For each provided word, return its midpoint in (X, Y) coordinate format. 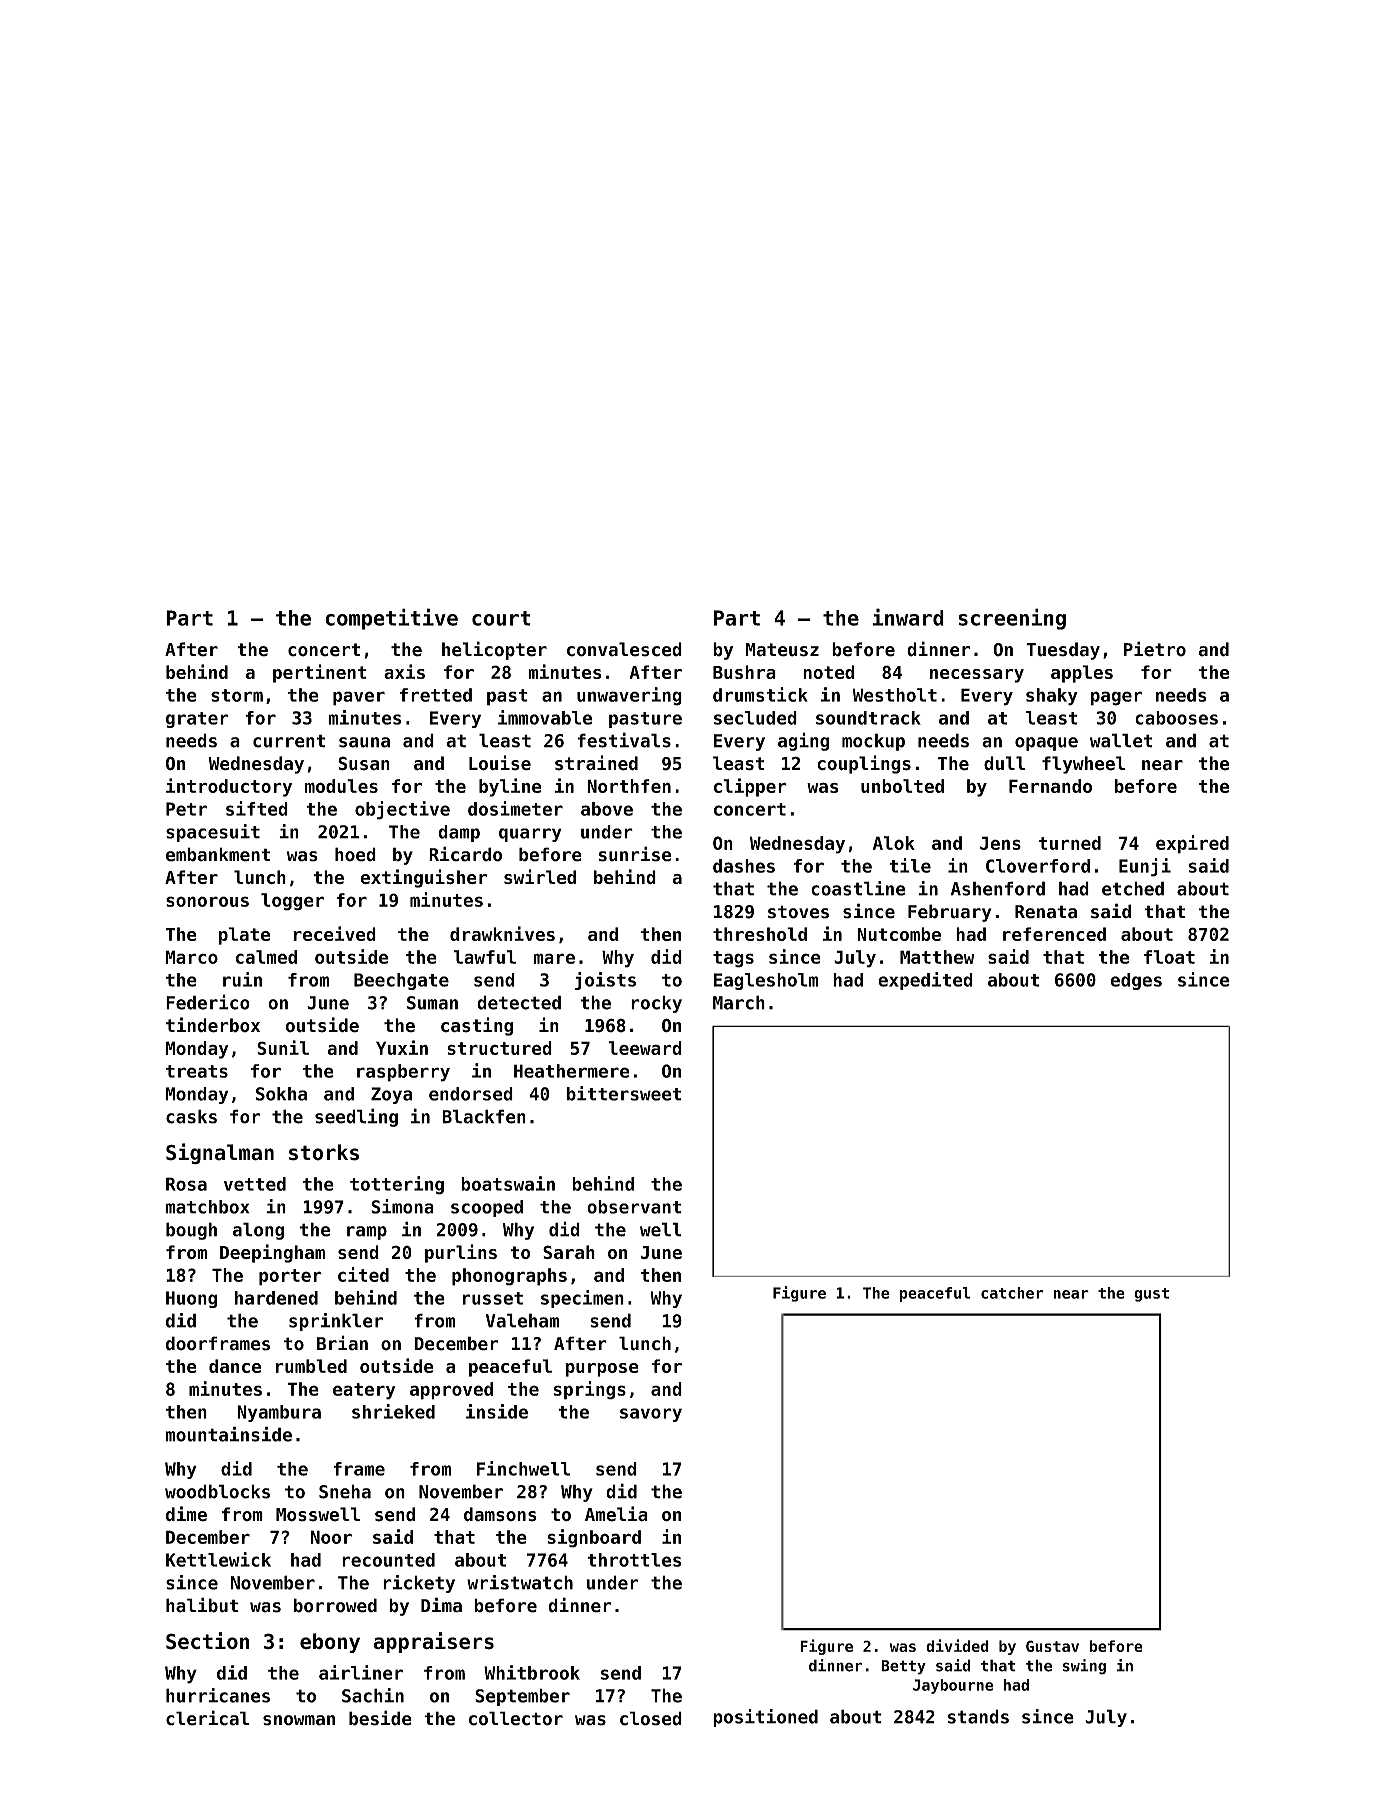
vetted (255, 1184)
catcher (1012, 1293)
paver (359, 698)
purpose (602, 1370)
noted (829, 672)
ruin (242, 979)
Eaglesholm (766, 981)
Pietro (1155, 649)
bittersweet (624, 1093)
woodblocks (217, 1491)
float (1169, 957)
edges (1136, 981)
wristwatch (520, 1582)
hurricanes (218, 1695)
